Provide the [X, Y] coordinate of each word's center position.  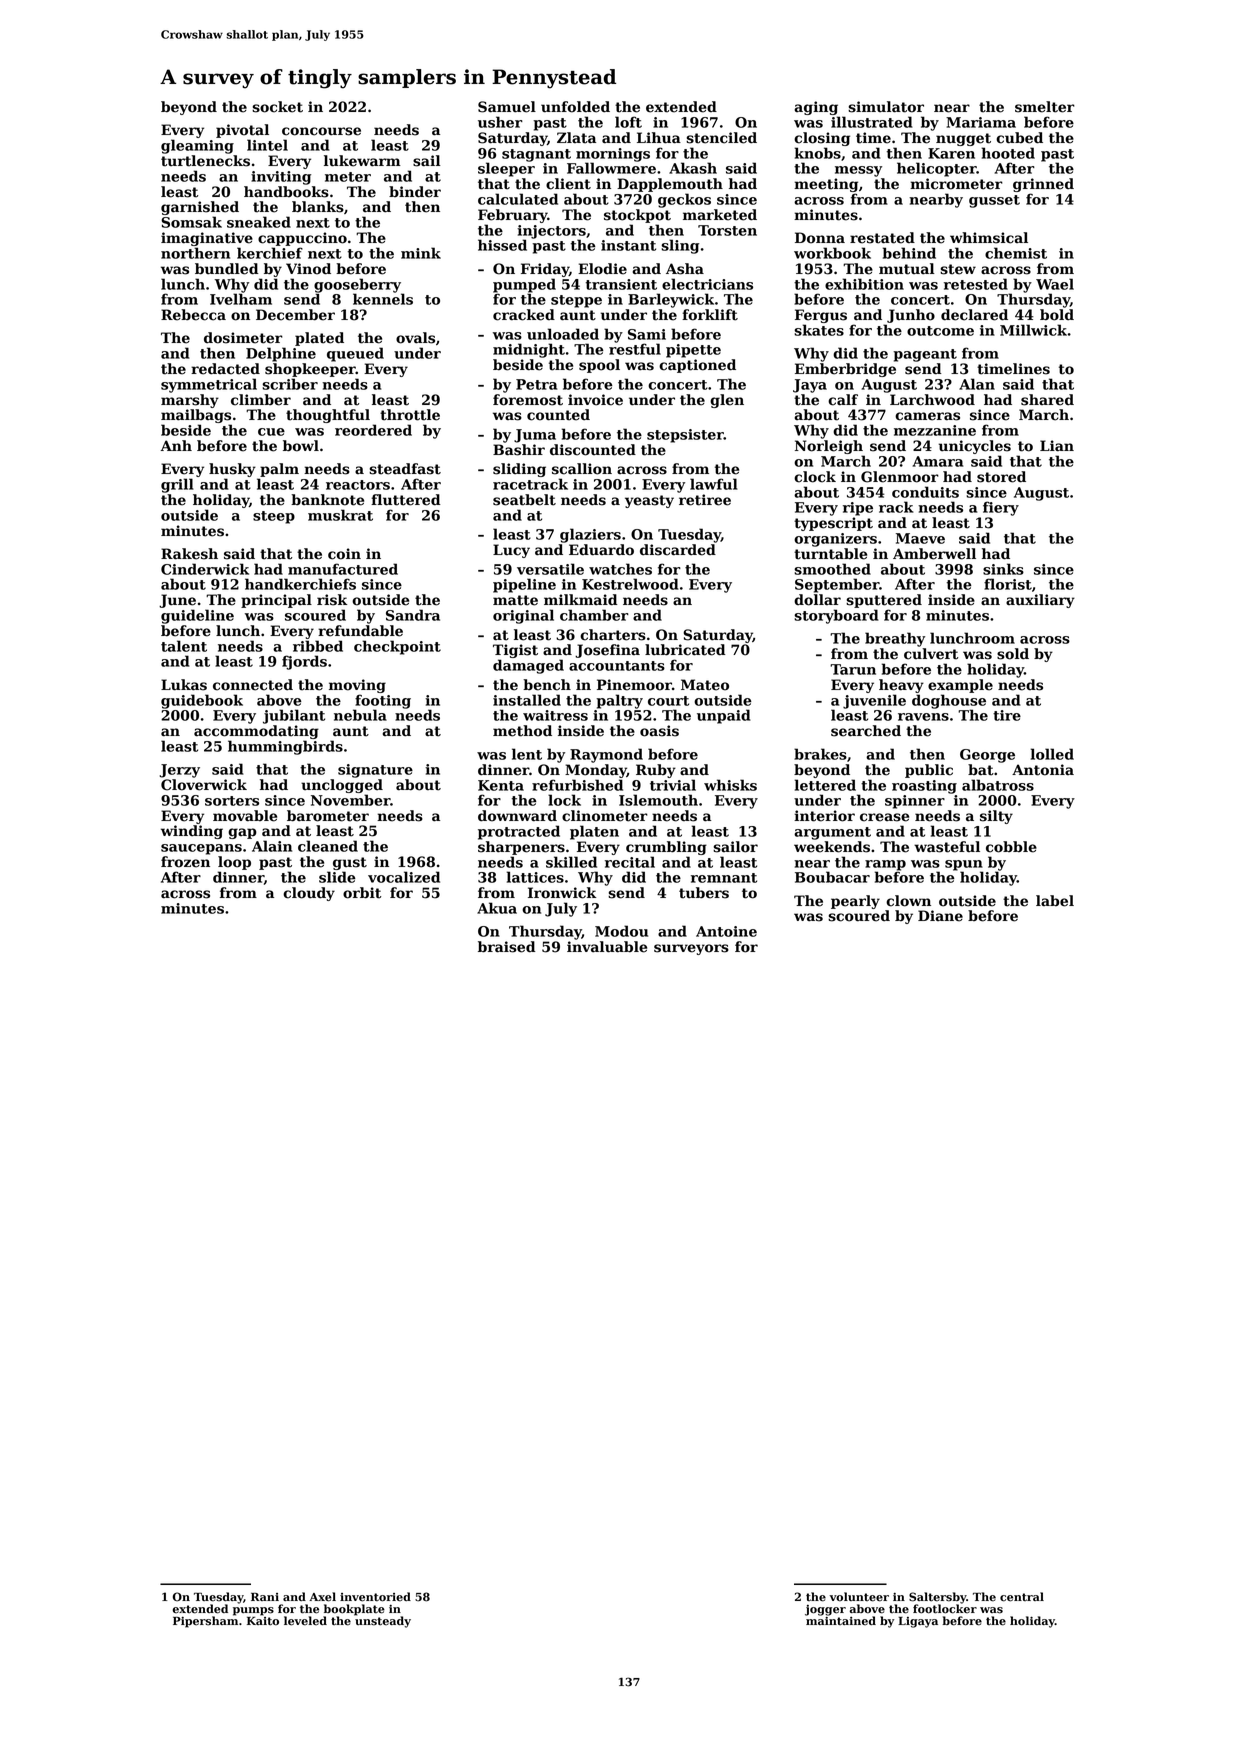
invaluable [607, 947]
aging [816, 108]
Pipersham [205, 1622]
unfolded [575, 107]
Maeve [920, 538]
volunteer [859, 1597]
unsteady [383, 1622]
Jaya [810, 386]
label [1055, 901]
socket [277, 107]
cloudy [309, 894]
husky [232, 470]
